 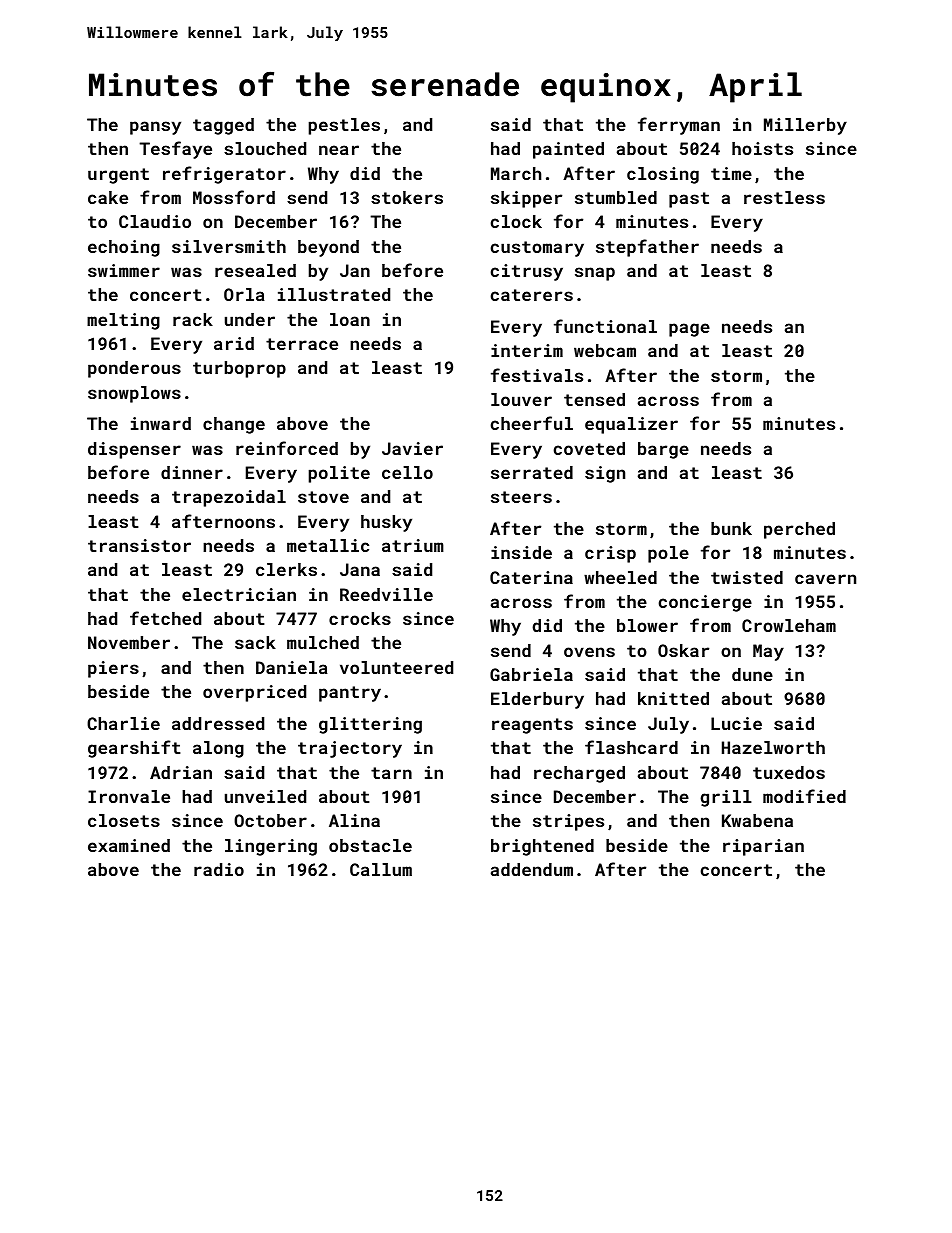 I want to click on turboprop, so click(x=239, y=369).
